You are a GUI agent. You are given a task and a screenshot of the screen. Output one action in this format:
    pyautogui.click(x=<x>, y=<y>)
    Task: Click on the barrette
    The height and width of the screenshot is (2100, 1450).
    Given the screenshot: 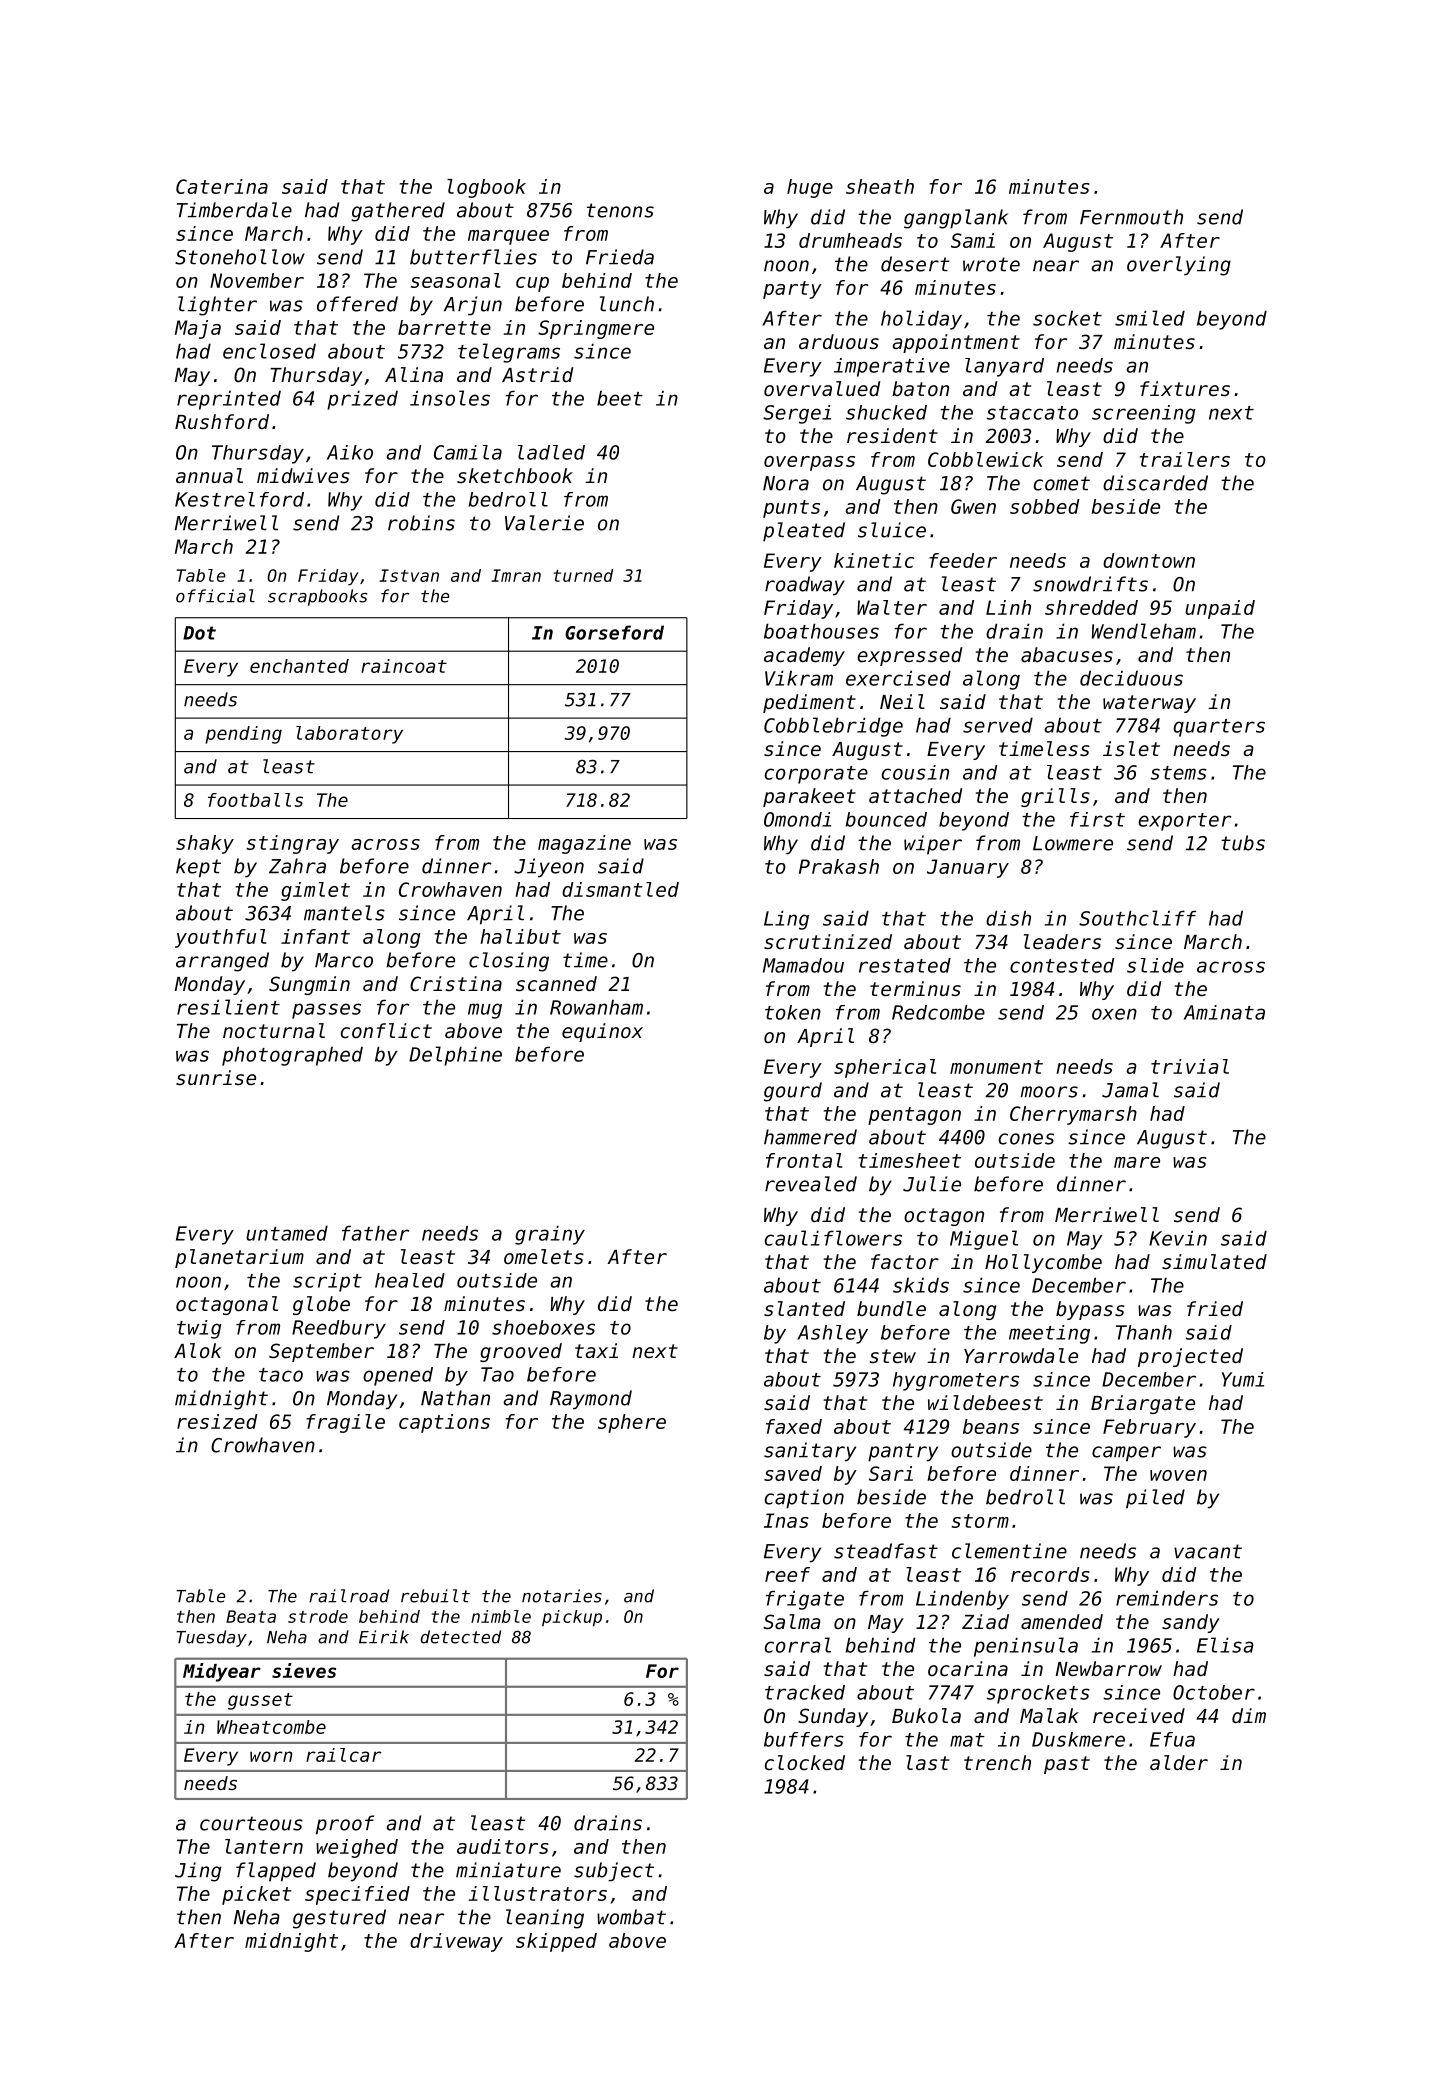 What is the action you would take?
    pyautogui.click(x=444, y=327)
